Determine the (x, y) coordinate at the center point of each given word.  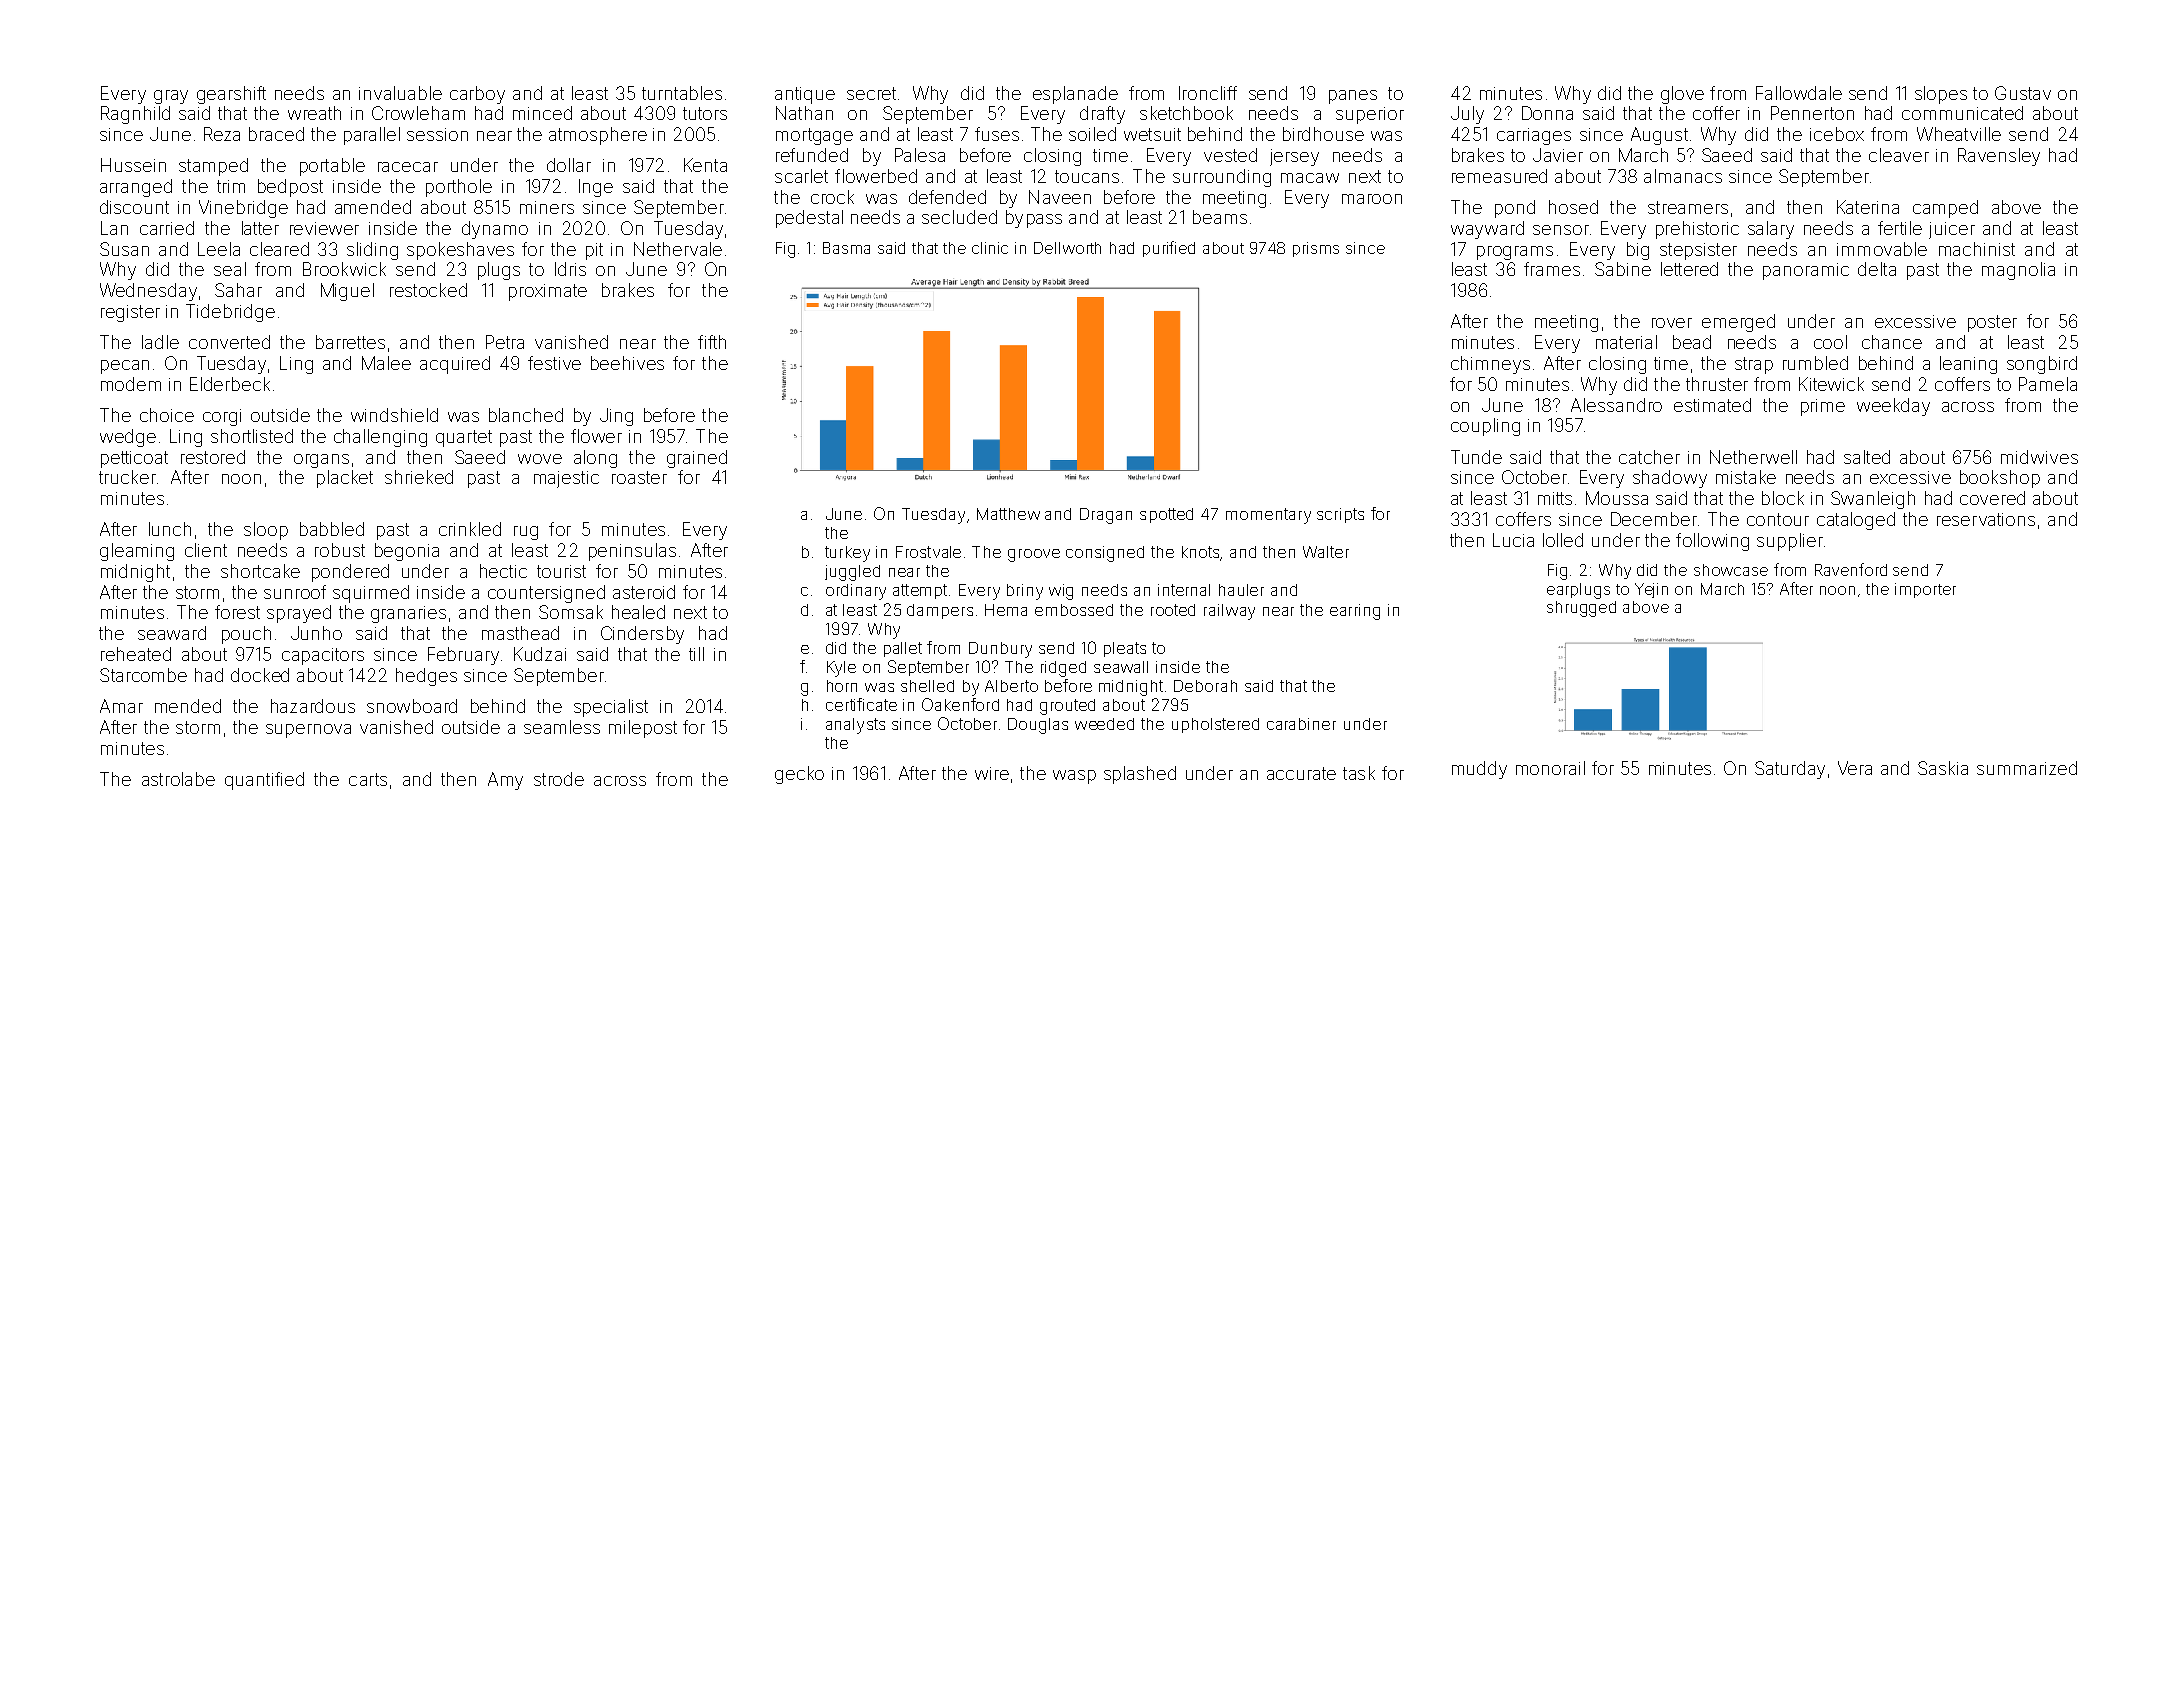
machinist (1977, 249)
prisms (1316, 249)
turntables (682, 93)
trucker (127, 477)
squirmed (371, 594)
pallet (903, 649)
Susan (124, 249)
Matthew (1008, 514)
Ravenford (1851, 569)
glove (1682, 95)
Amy (505, 781)
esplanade (1075, 95)
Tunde (1476, 457)
